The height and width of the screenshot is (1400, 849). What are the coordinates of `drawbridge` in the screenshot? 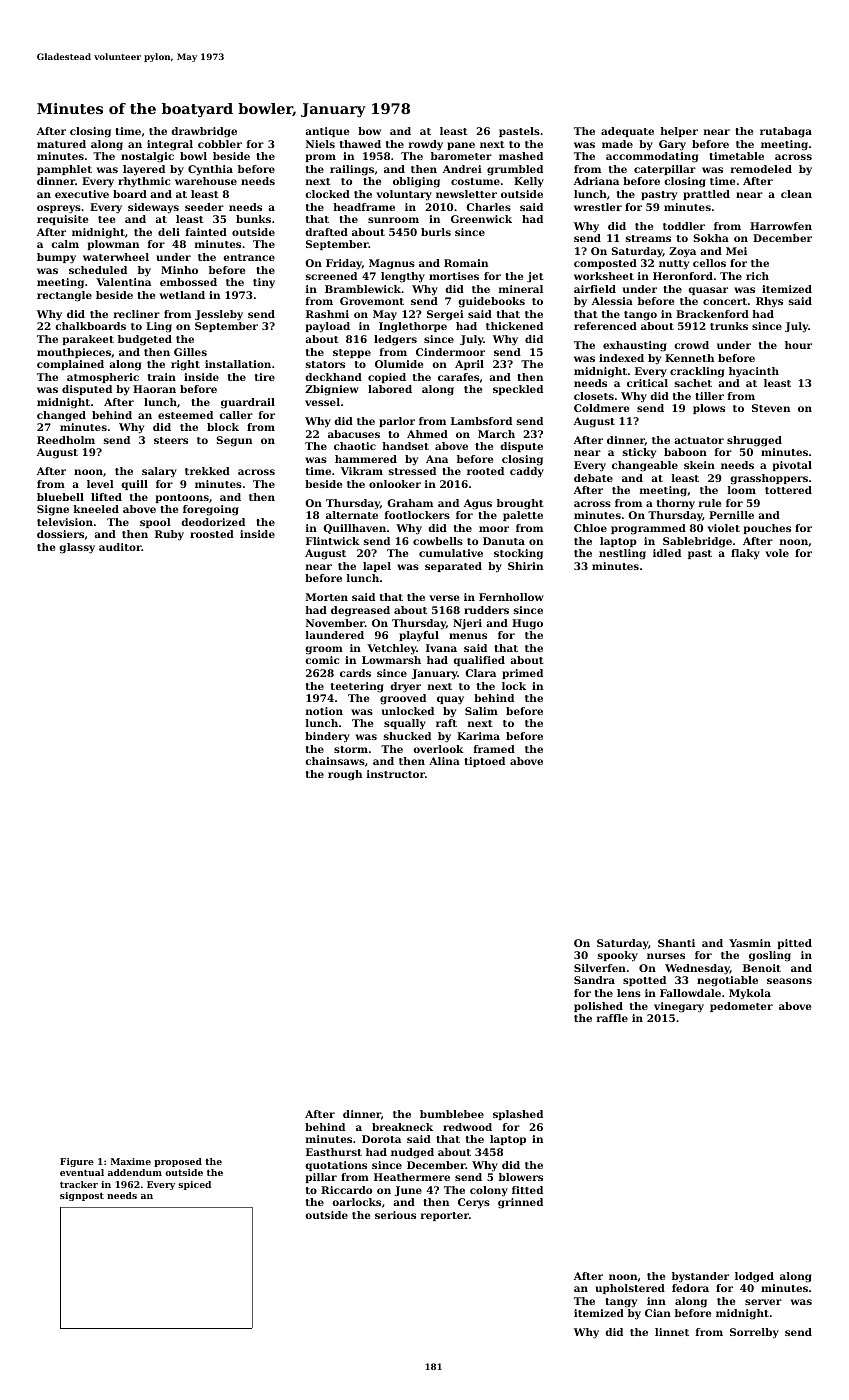 It's located at (204, 132).
